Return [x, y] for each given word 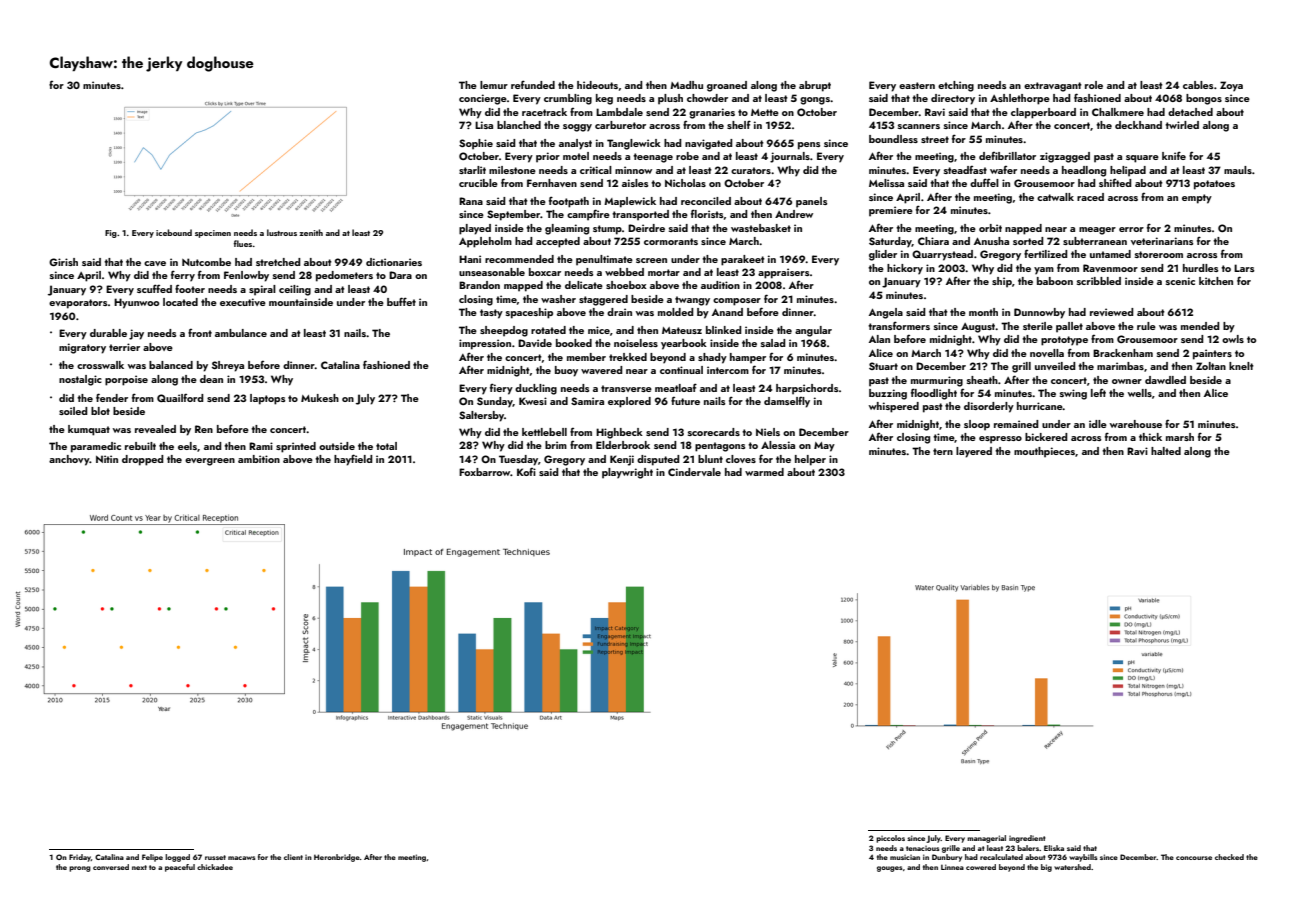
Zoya [1231, 86]
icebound [174, 232]
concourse [1194, 858]
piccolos [890, 839]
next [139, 867]
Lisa [484, 125]
